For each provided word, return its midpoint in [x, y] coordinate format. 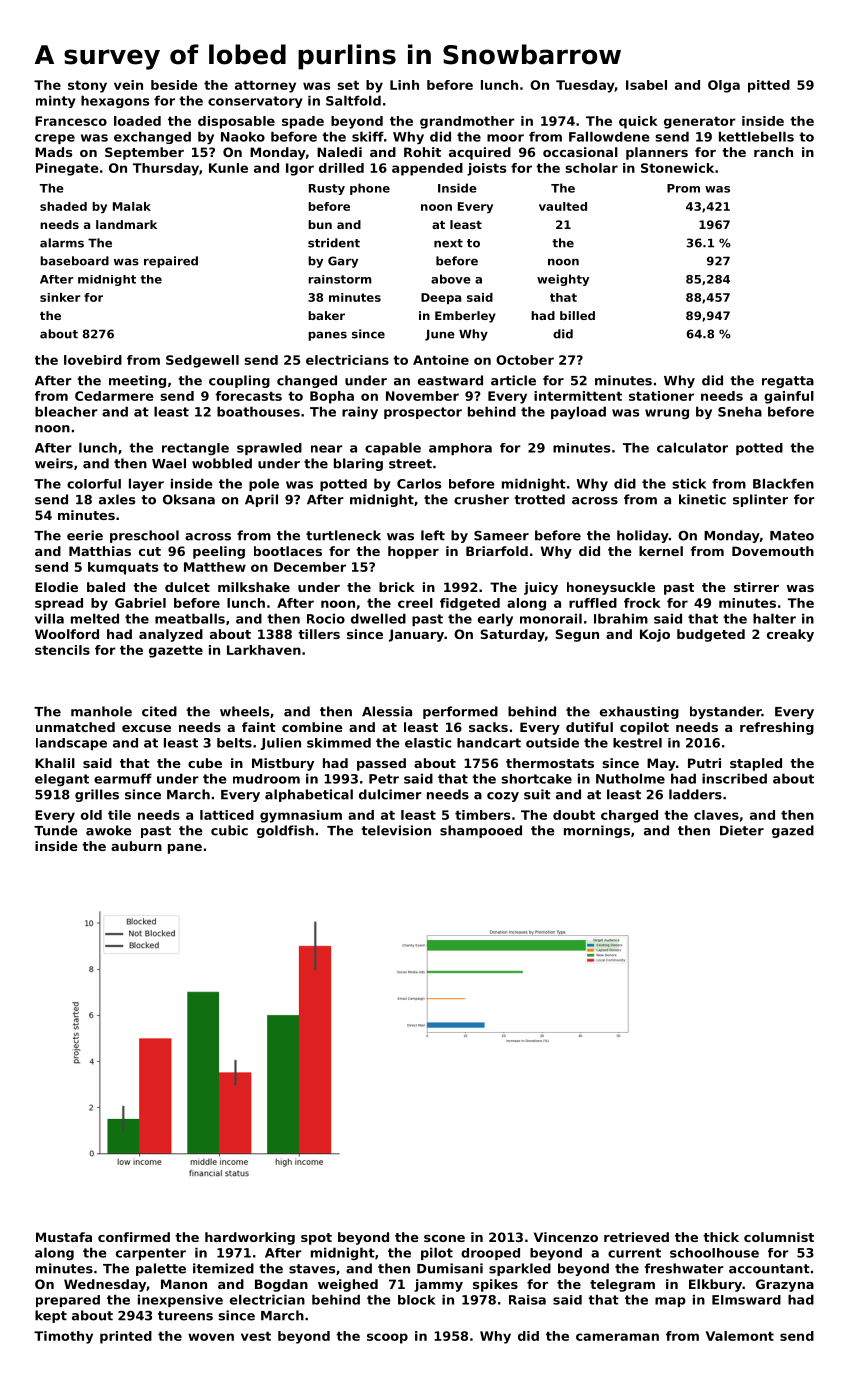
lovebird [93, 360]
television [396, 830]
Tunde [56, 830]
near [327, 449]
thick [721, 1237]
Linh [404, 85]
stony [87, 86]
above [451, 279]
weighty [563, 280]
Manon [184, 1284]
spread [59, 604]
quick [638, 122]
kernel [661, 551]
